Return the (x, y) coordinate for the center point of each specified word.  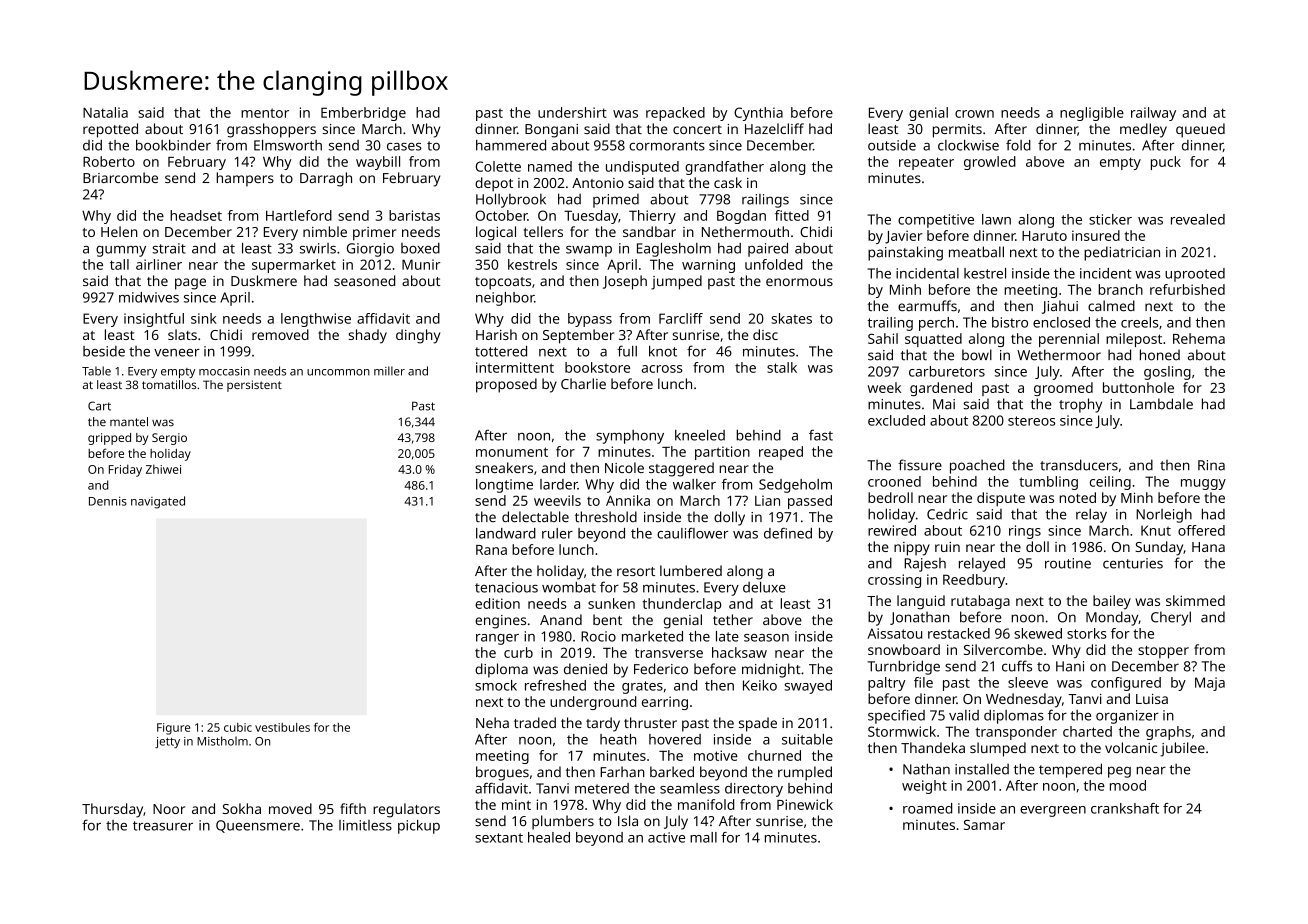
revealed (1198, 219)
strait (169, 248)
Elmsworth (288, 145)
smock (496, 685)
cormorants (667, 146)
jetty (167, 742)
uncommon (338, 372)
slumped (998, 749)
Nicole (624, 467)
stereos (1031, 421)
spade (758, 724)
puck (1166, 163)
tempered (1070, 770)
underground (593, 703)
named (550, 166)
